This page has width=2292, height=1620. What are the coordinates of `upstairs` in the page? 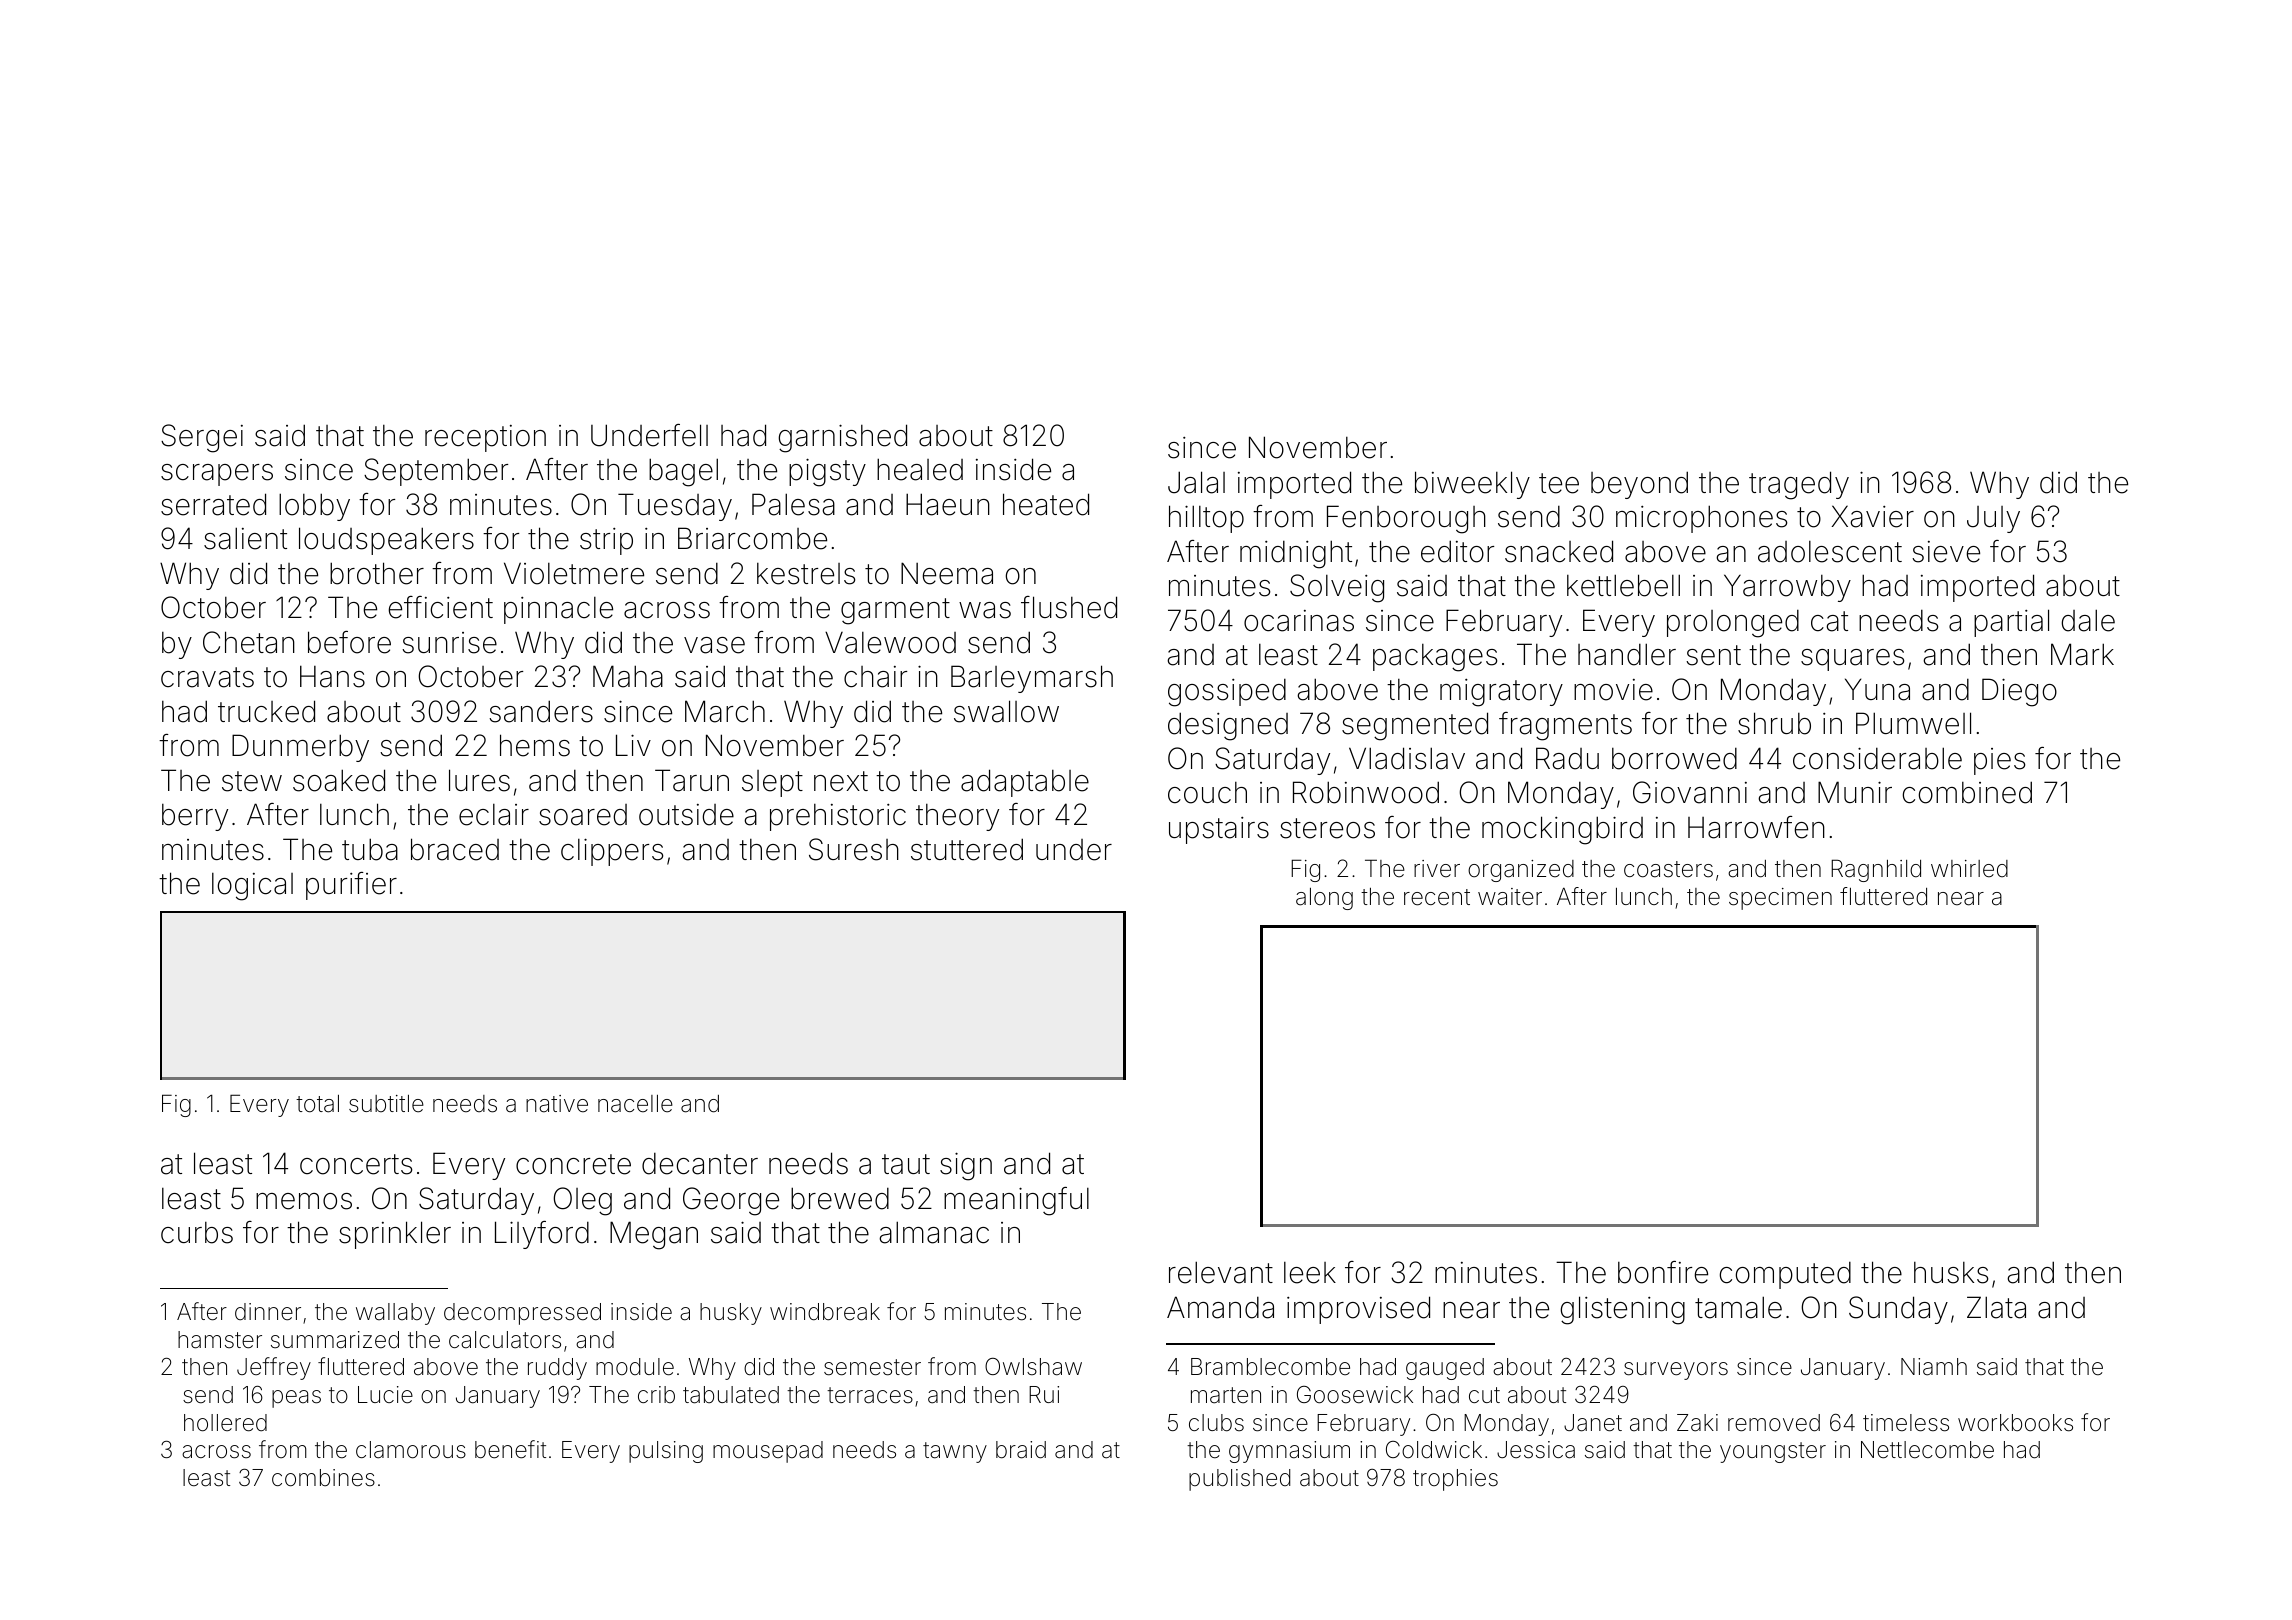 It's located at (1219, 830).
